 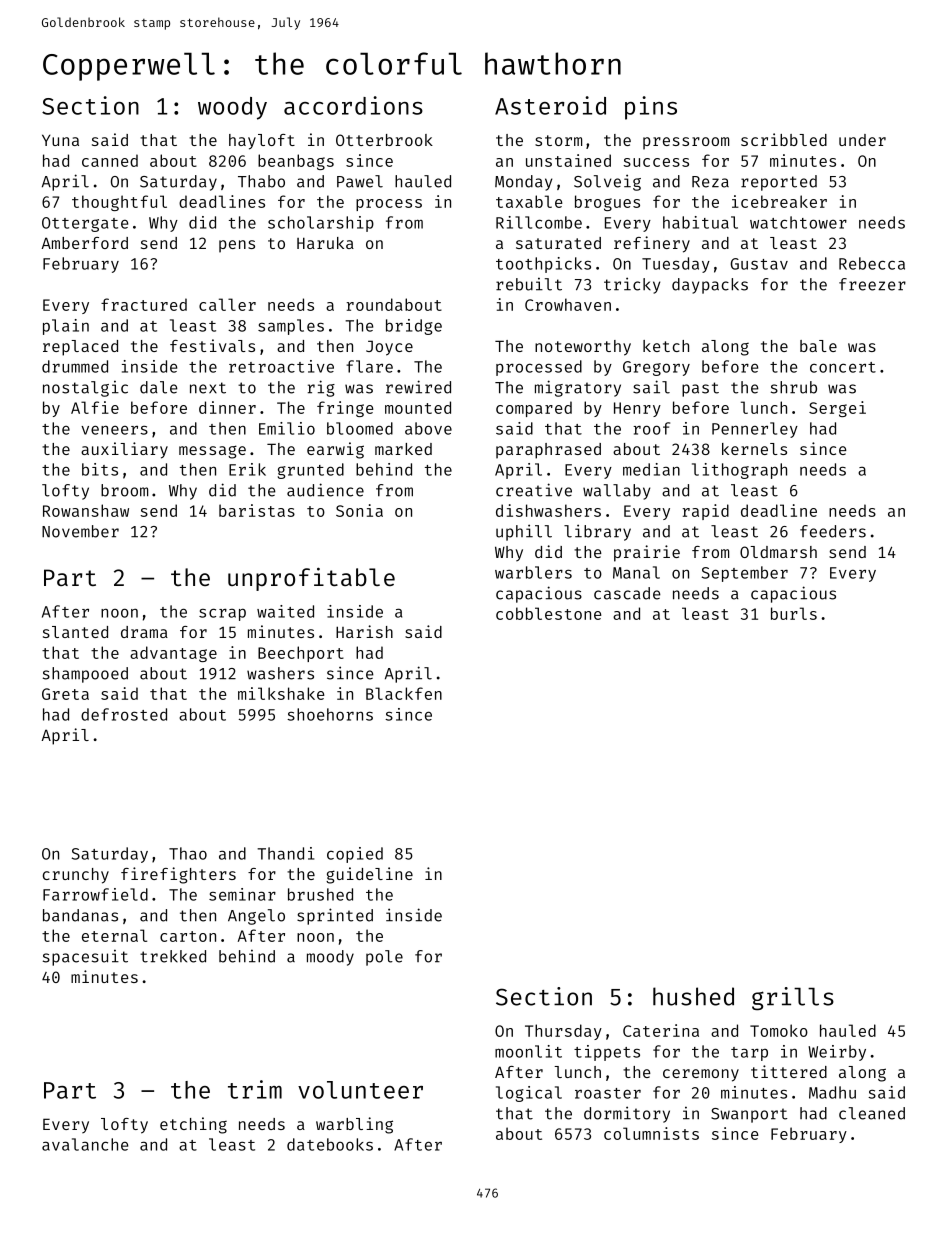 What do you see at coordinates (84, 243) in the document?
I see `Amberford` at bounding box center [84, 243].
